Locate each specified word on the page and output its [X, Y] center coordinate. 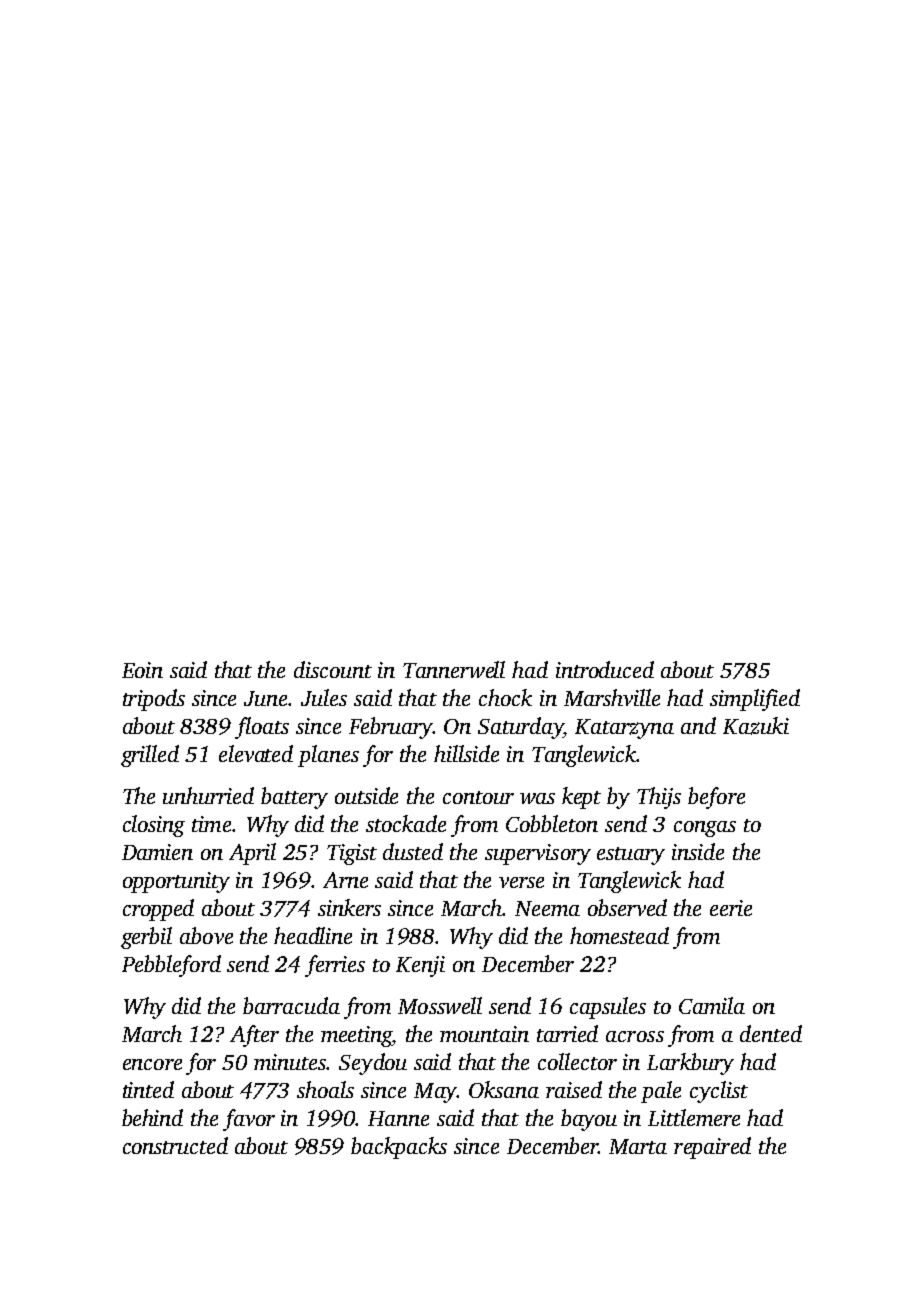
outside [366, 795]
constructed [175, 1145]
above [206, 935]
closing [154, 826]
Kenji [420, 966]
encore [152, 1064]
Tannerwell [454, 669]
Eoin [142, 670]
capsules [608, 1008]
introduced [605, 669]
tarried [567, 1033]
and [698, 725]
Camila [712, 1005]
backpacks [399, 1148]
